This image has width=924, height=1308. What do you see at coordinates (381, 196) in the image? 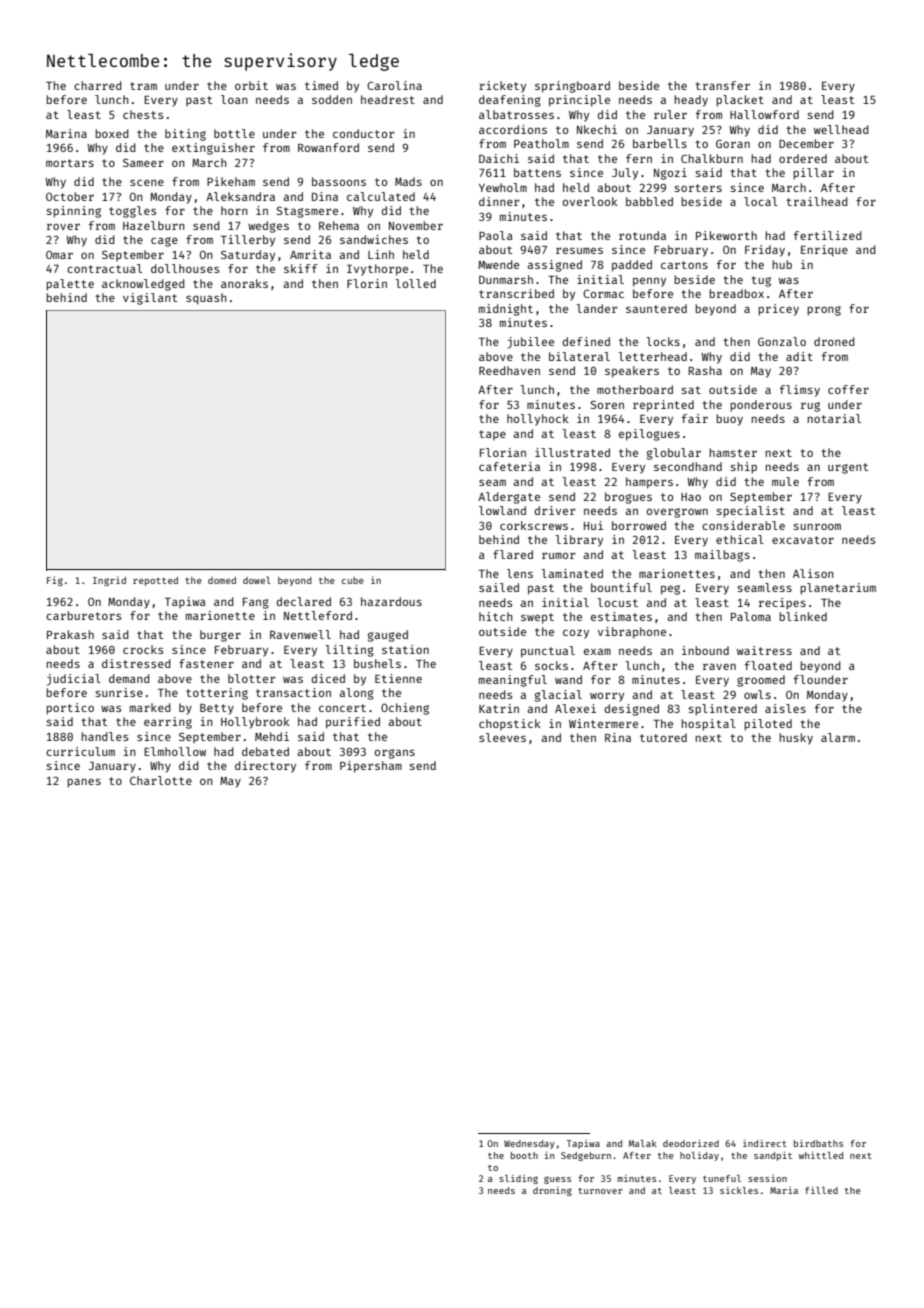
I see `calculated` at bounding box center [381, 196].
